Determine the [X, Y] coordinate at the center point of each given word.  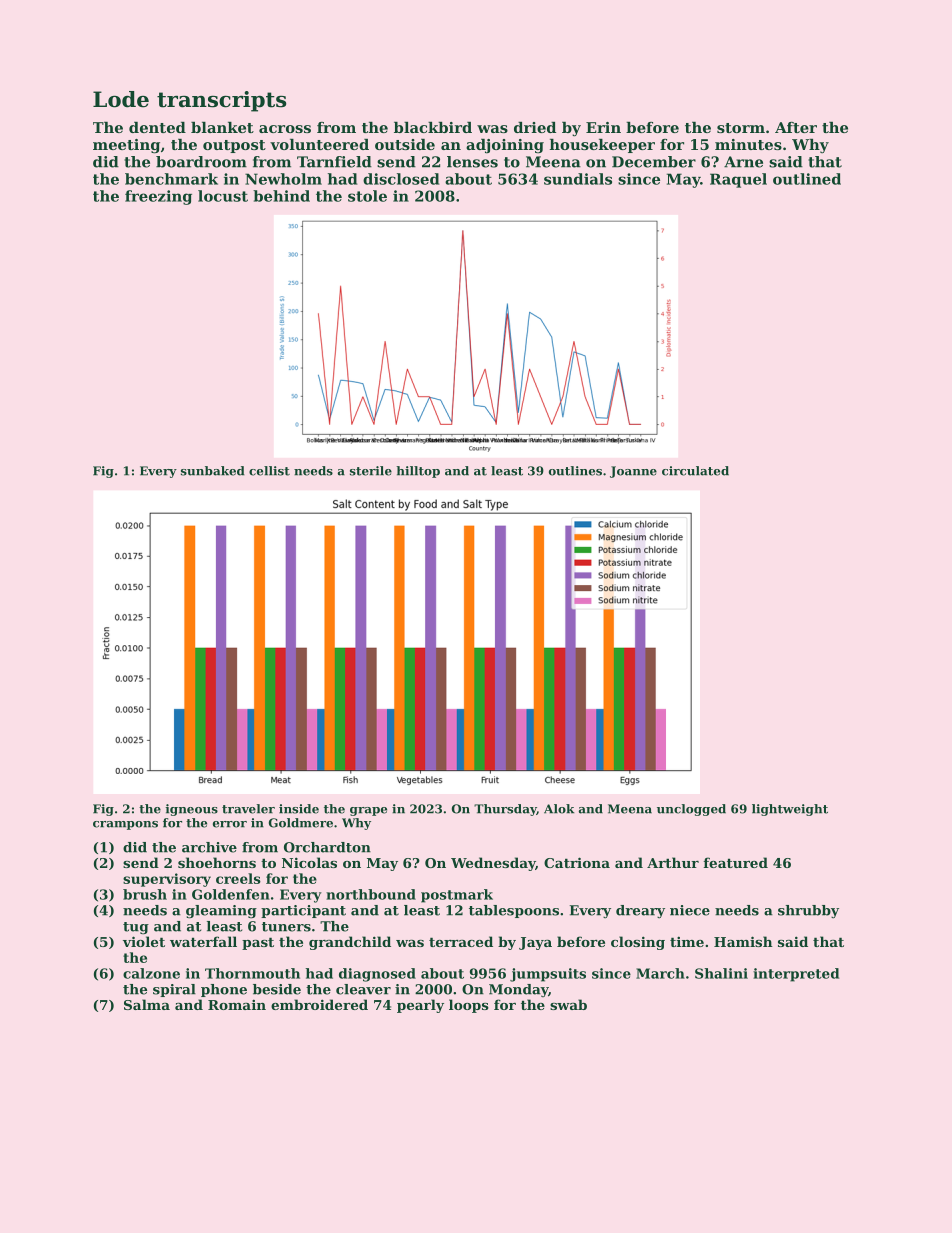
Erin [603, 127]
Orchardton [327, 847]
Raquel [738, 180]
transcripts [221, 101]
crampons [125, 825]
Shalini [721, 973]
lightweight [790, 810]
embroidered [319, 1004]
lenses [472, 162]
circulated [695, 471]
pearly [420, 1006]
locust [223, 196]
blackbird [433, 127]
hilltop [418, 472]
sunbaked [213, 471]
